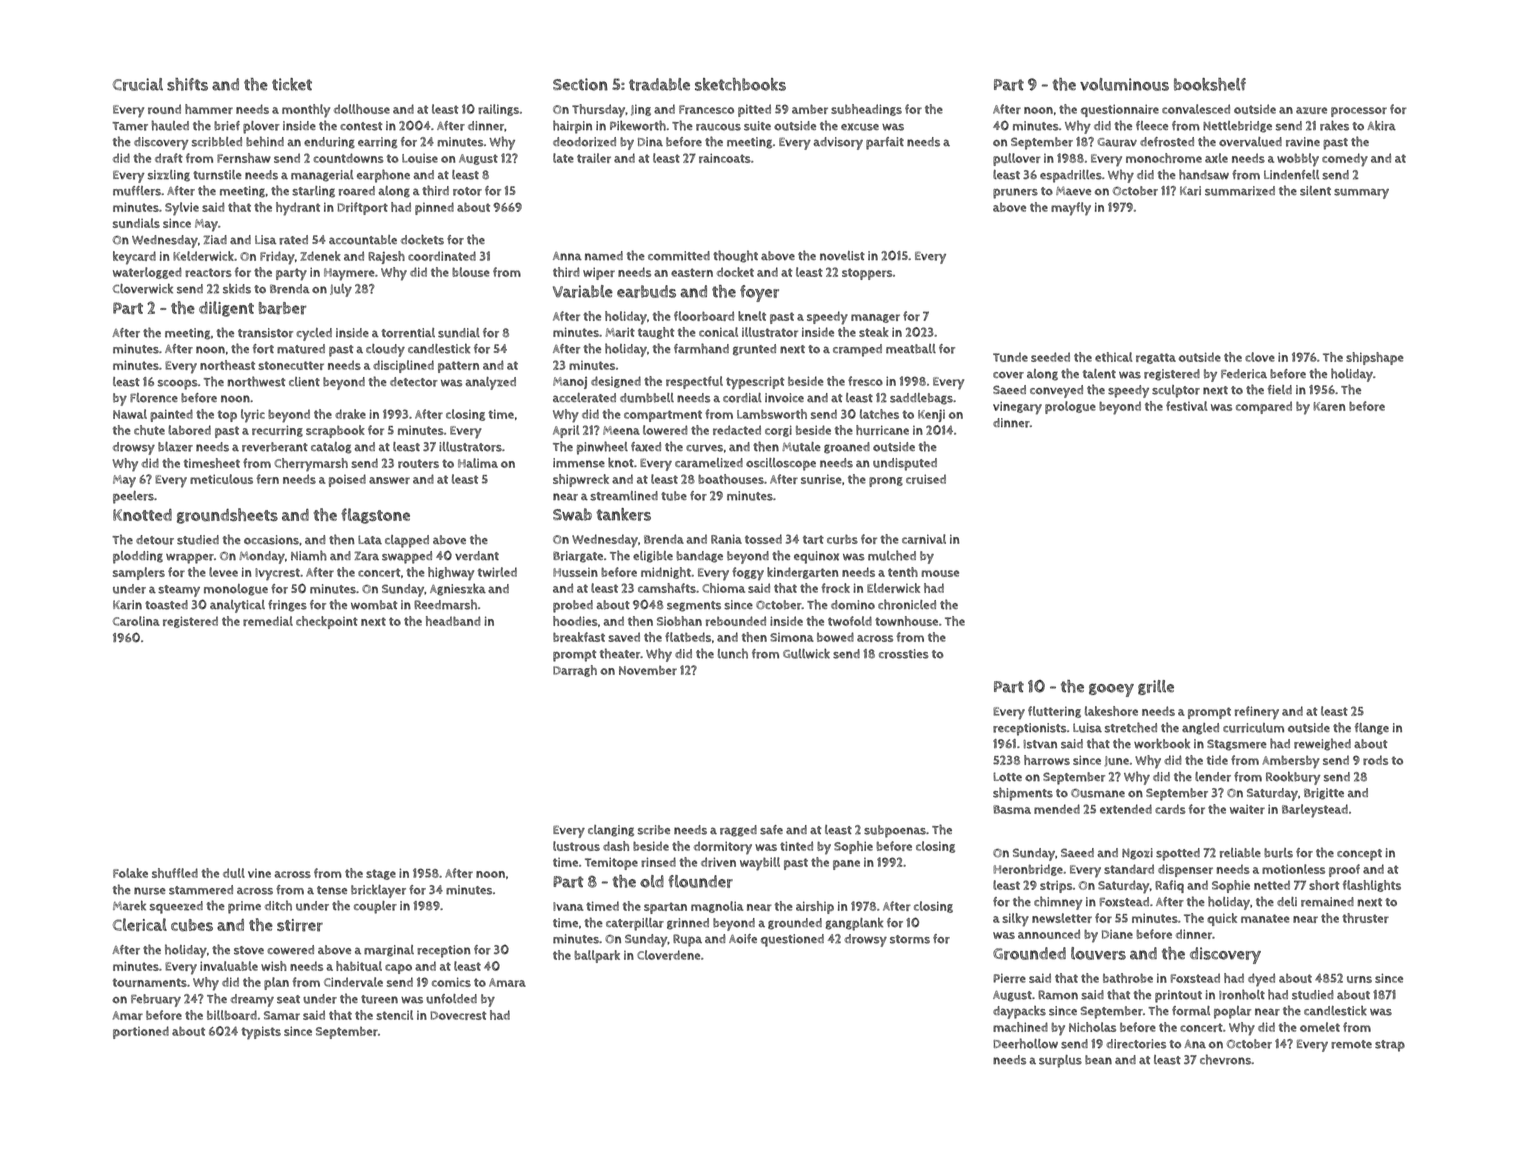 The image size is (1519, 1174). What do you see at coordinates (842, 256) in the document?
I see `novelist` at bounding box center [842, 256].
